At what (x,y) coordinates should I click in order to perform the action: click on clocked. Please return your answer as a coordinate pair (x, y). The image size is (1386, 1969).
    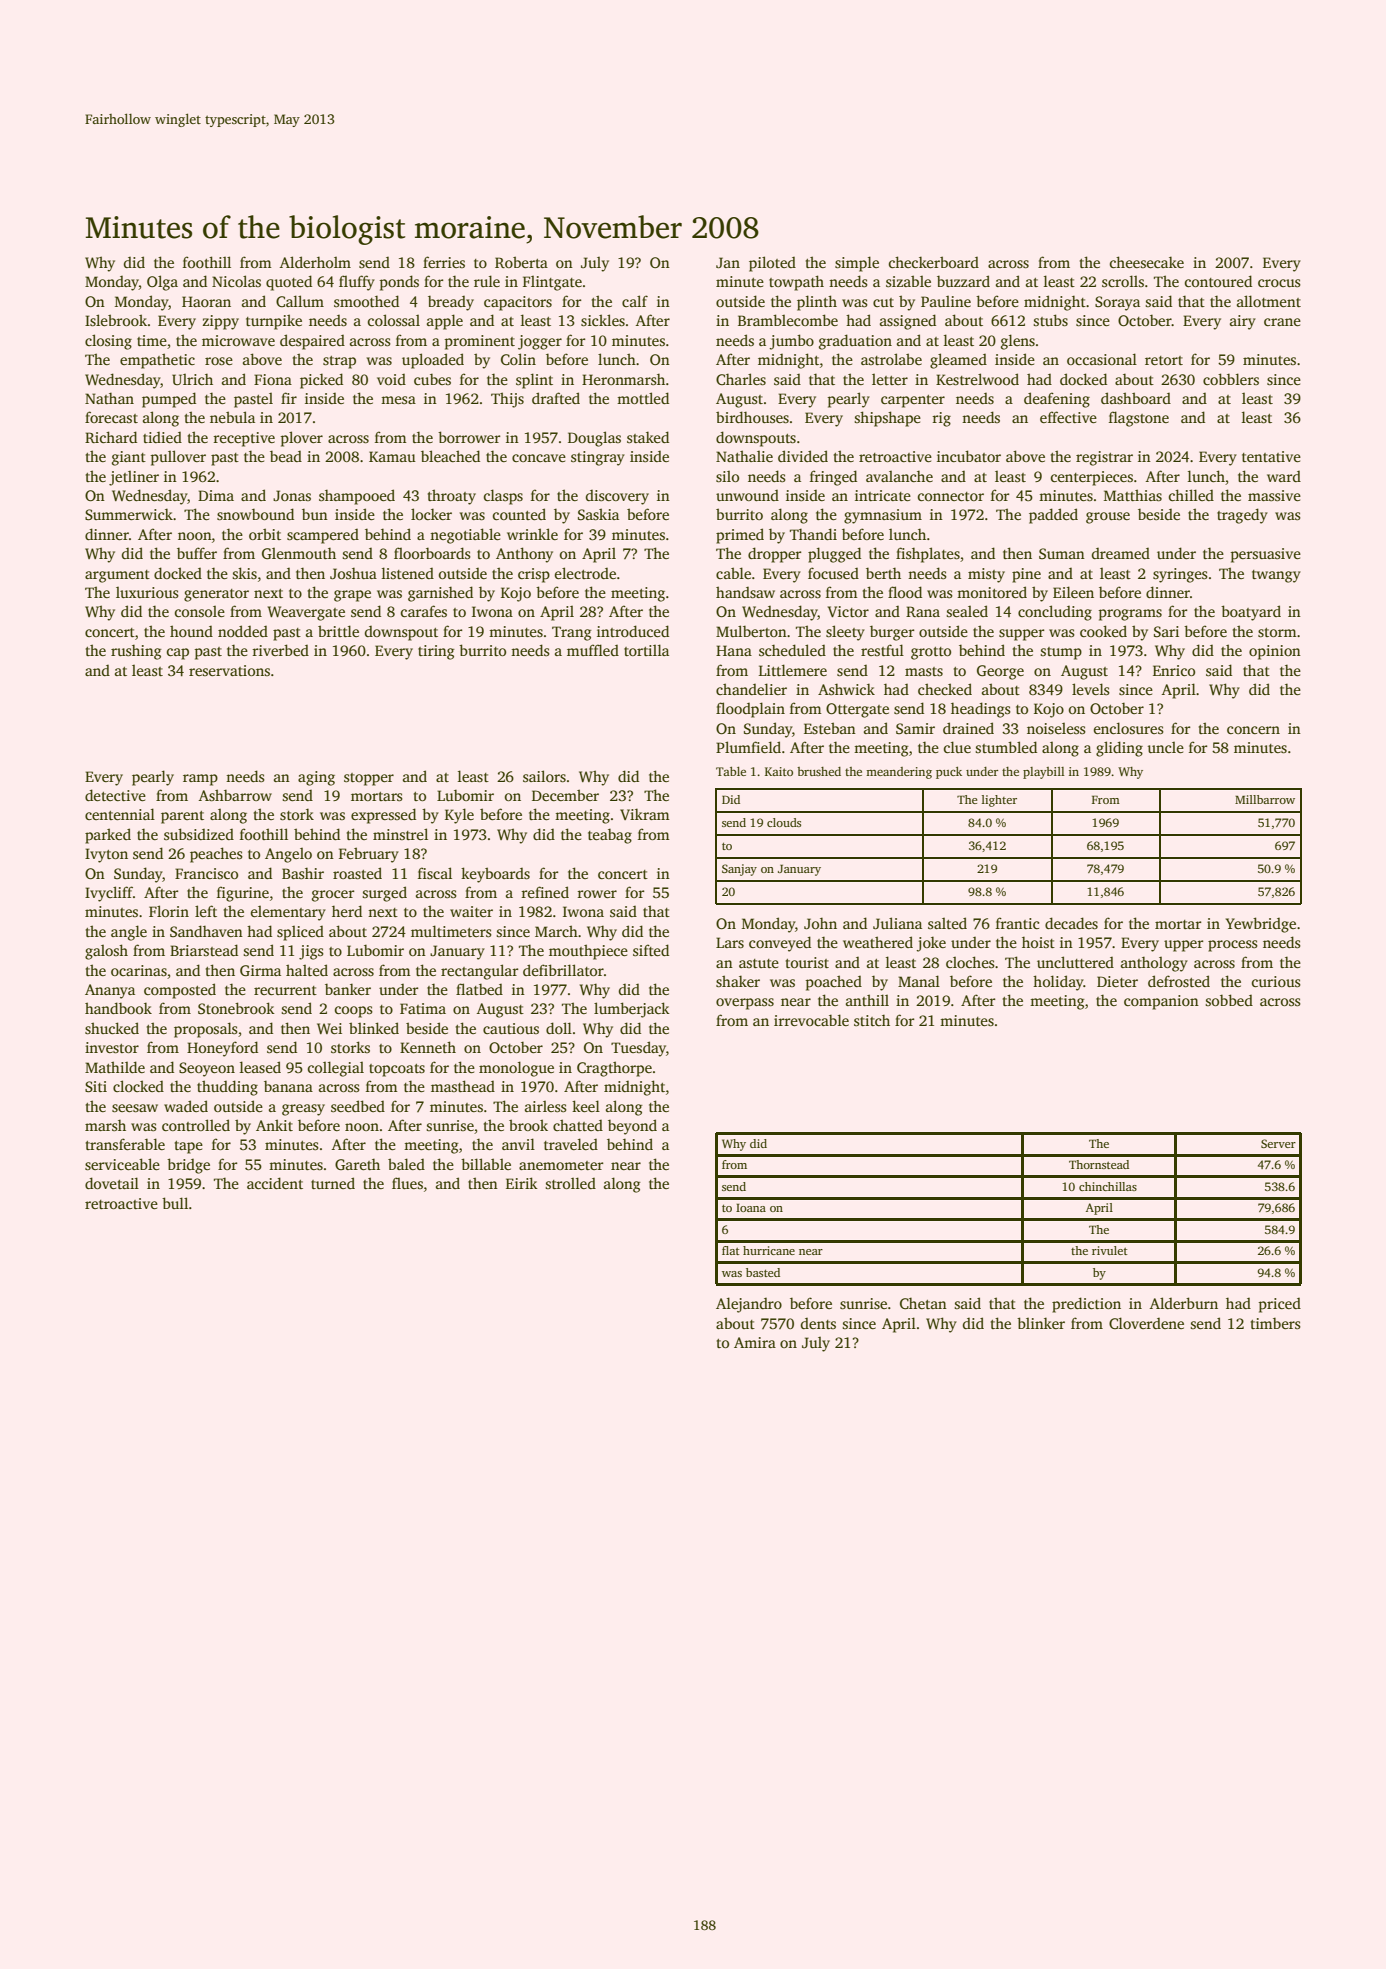
    Looking at the image, I should click on (138, 1086).
